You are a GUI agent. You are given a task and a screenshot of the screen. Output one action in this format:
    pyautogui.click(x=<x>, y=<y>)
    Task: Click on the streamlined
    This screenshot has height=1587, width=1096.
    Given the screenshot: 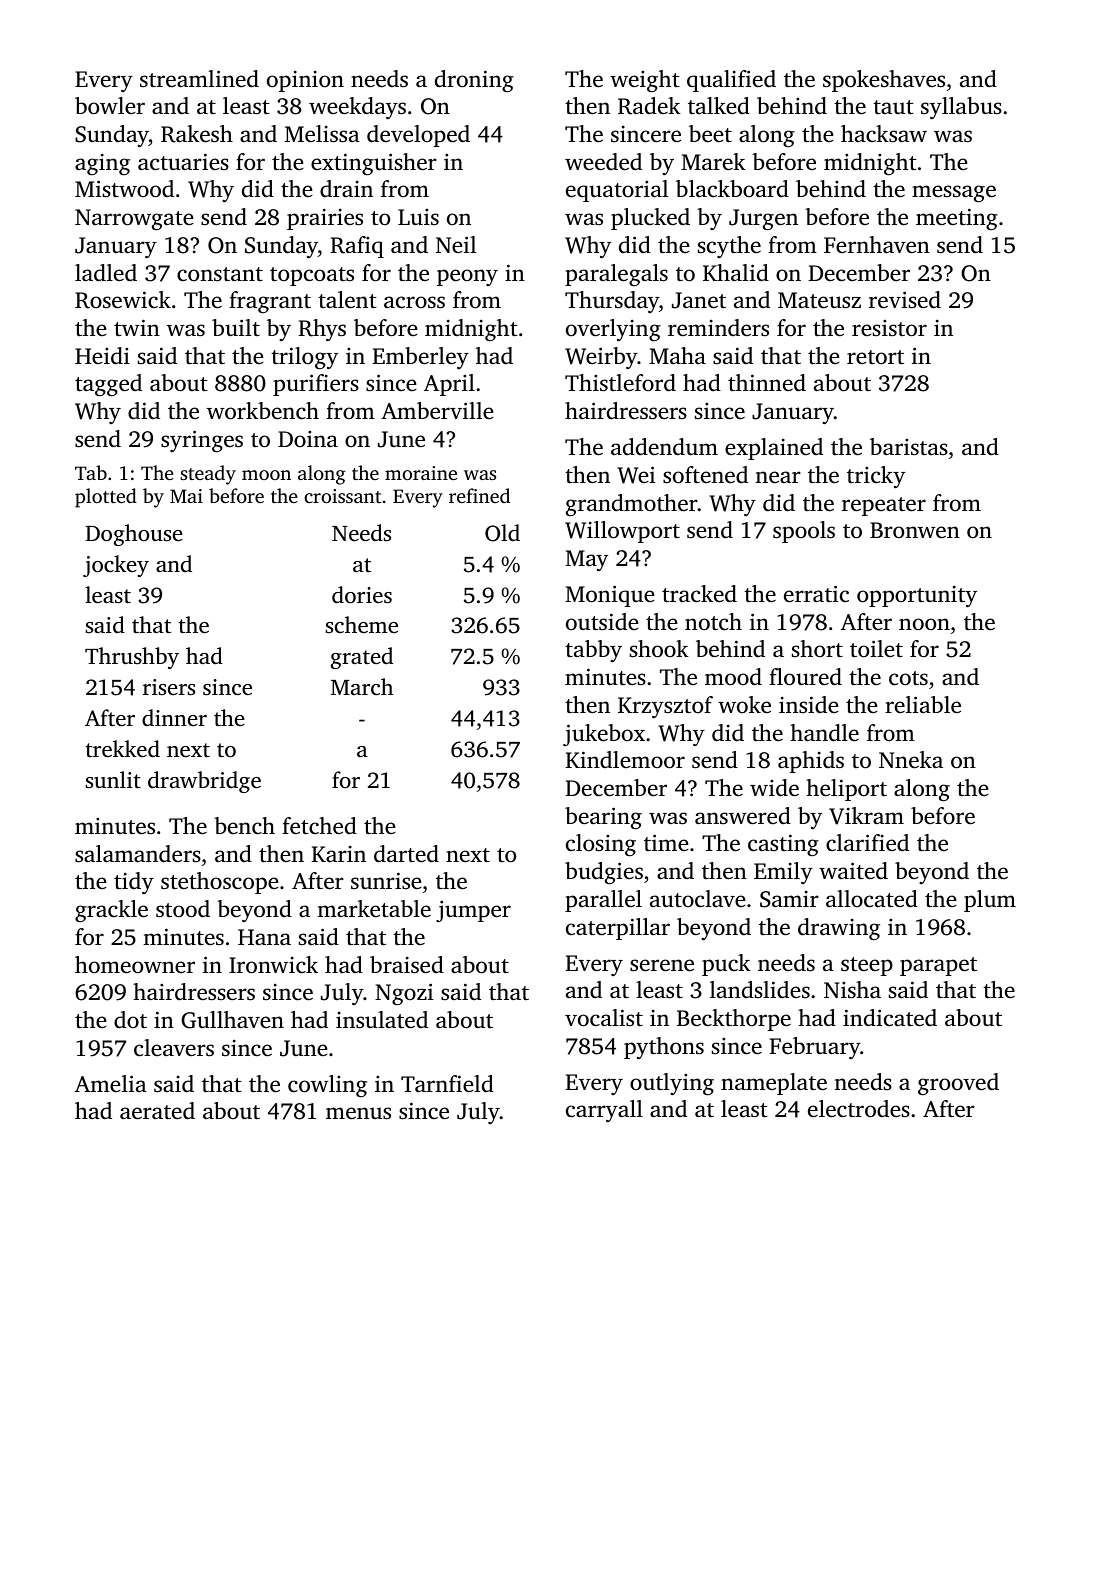 What is the action you would take?
    pyautogui.click(x=199, y=79)
